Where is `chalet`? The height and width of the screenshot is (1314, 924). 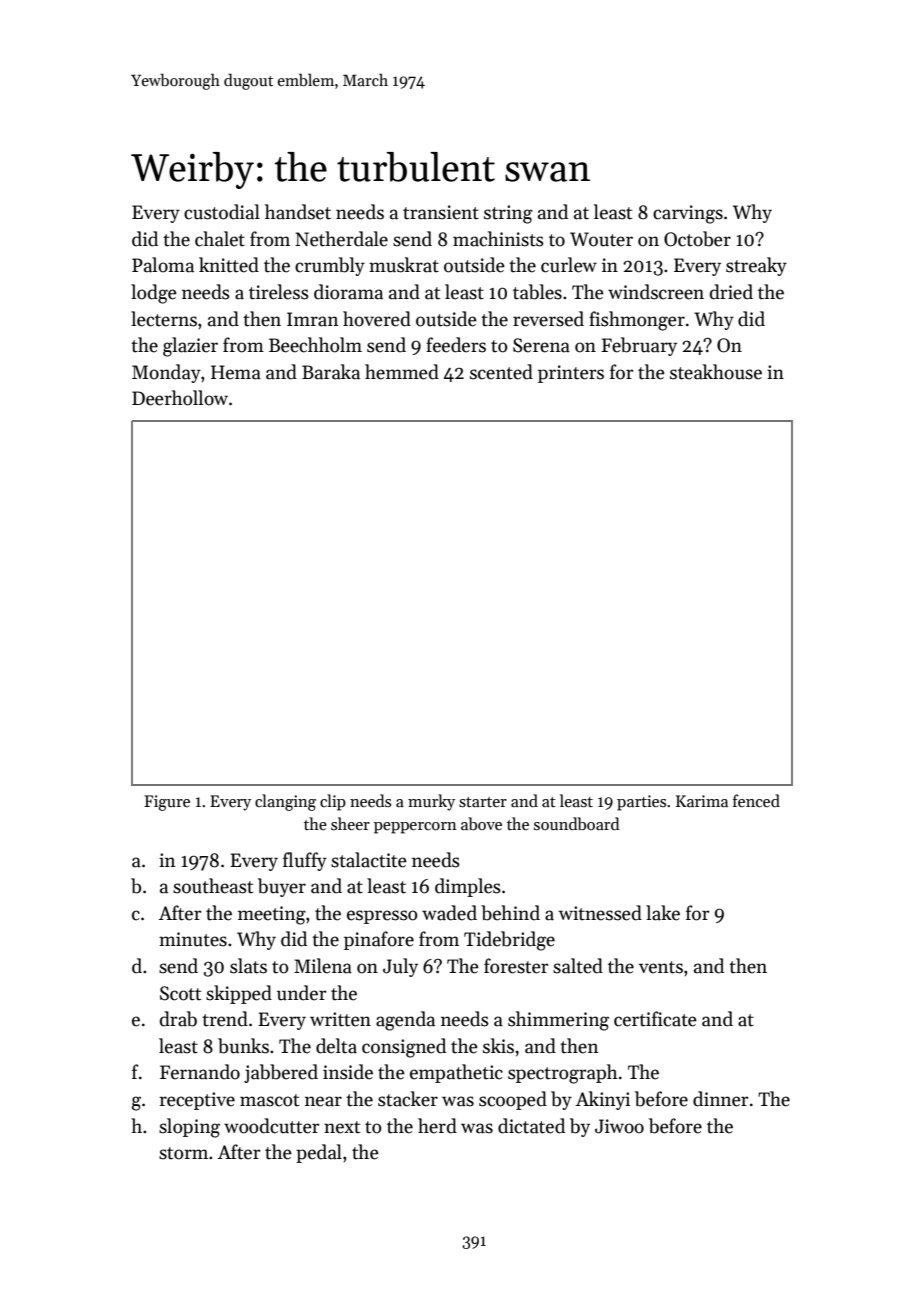
chalet is located at coordinates (220, 239).
